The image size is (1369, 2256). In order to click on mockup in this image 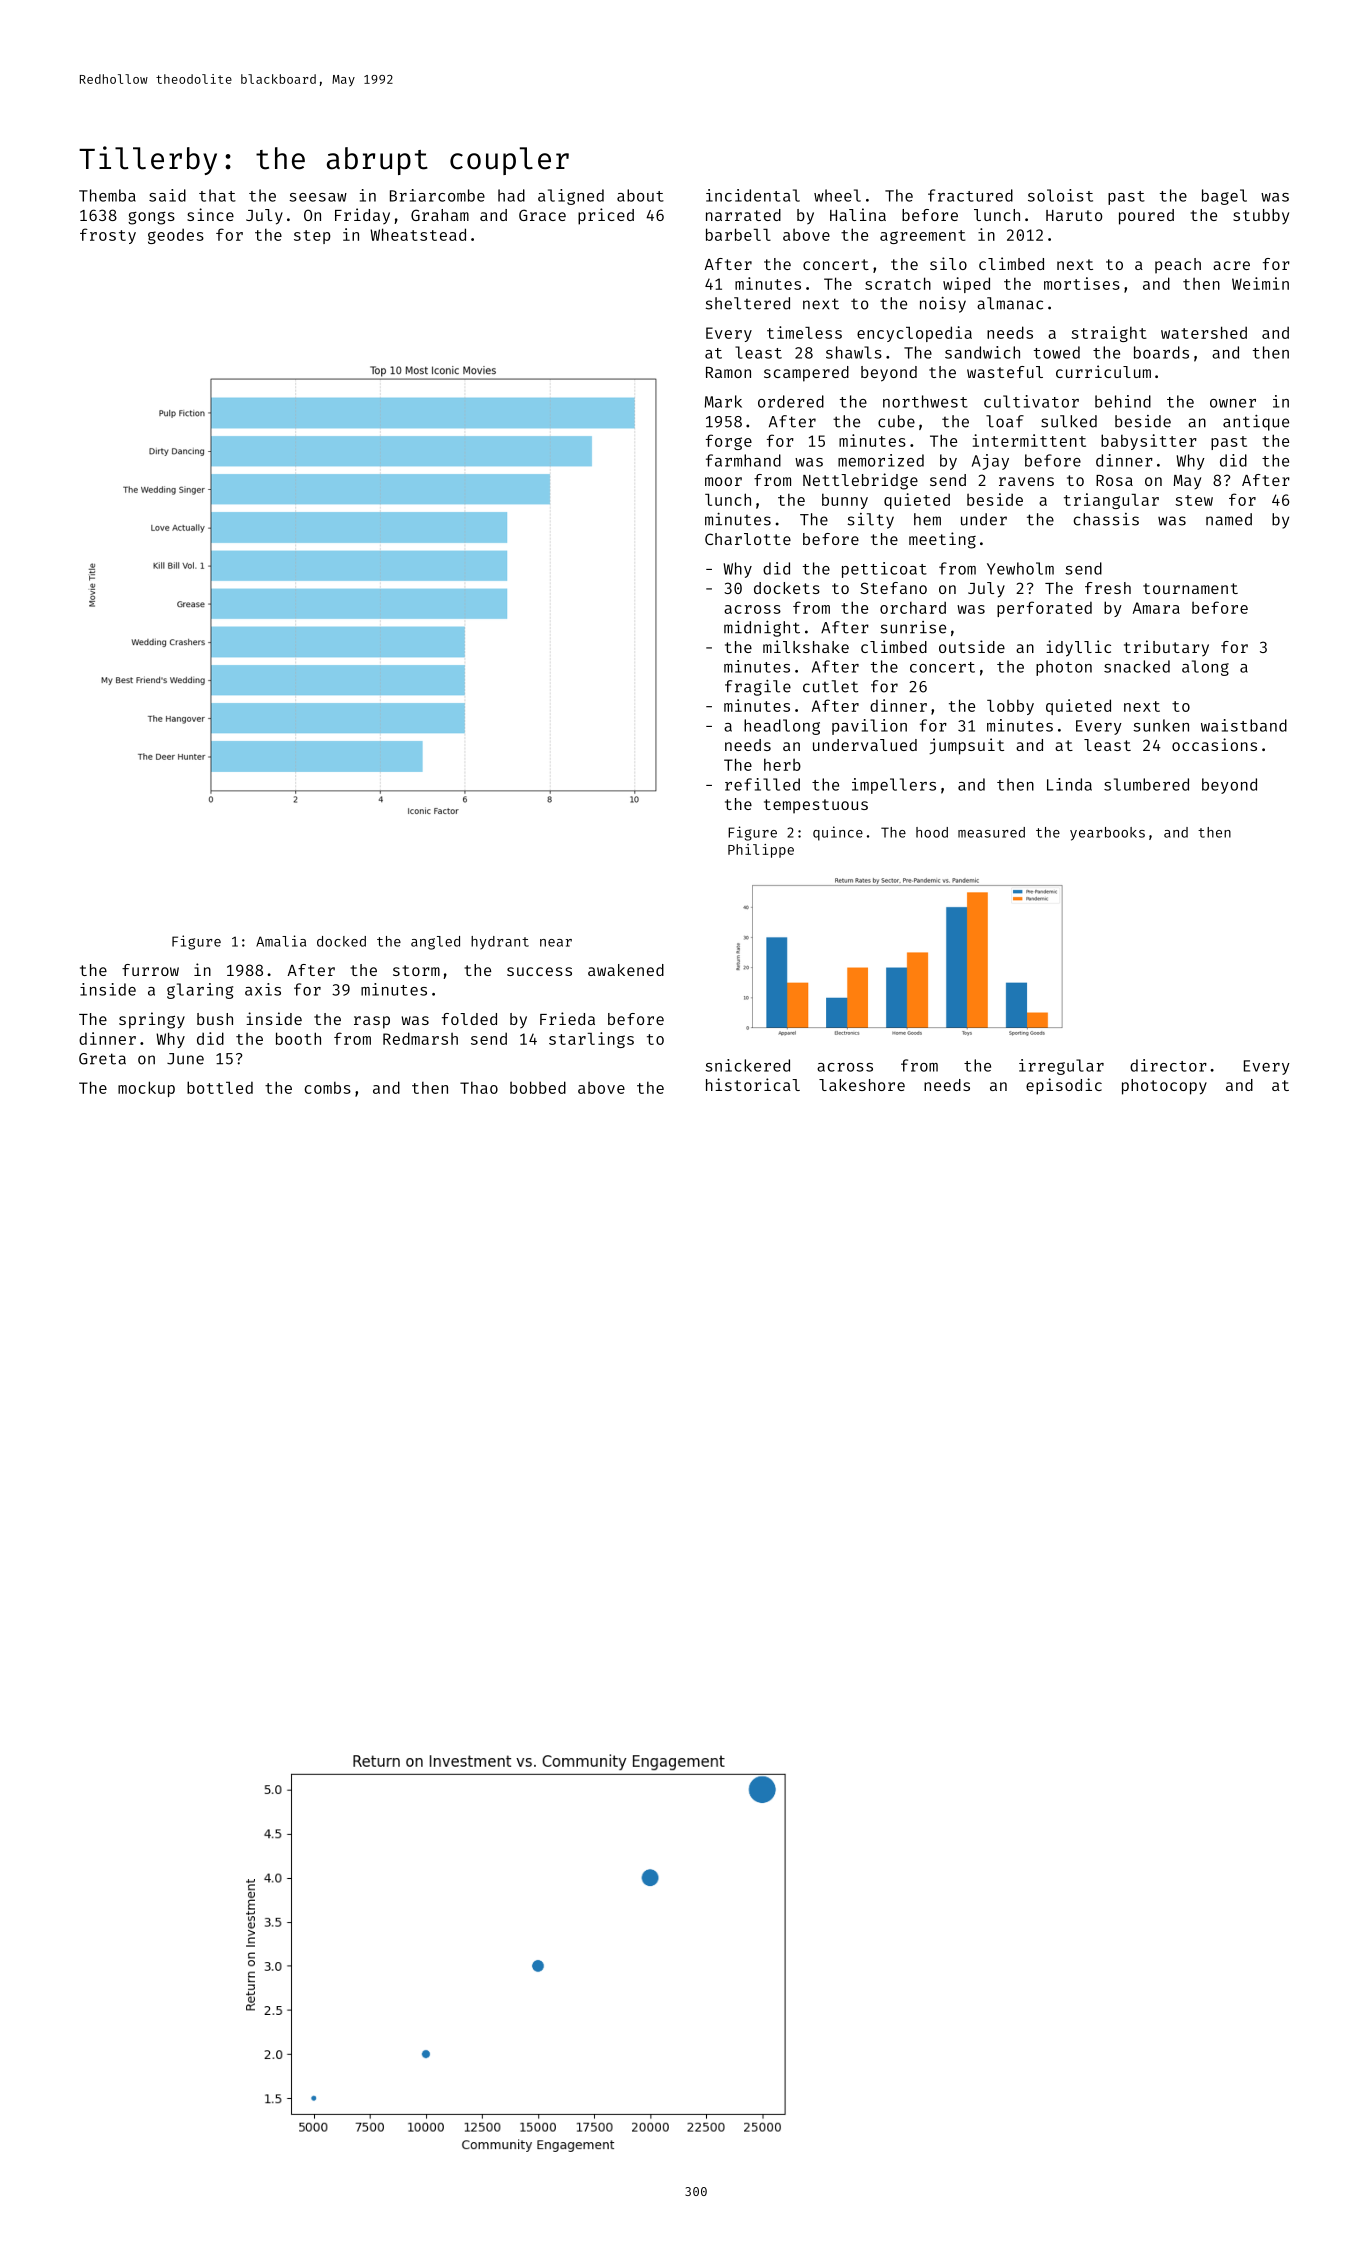, I will do `click(146, 1089)`.
